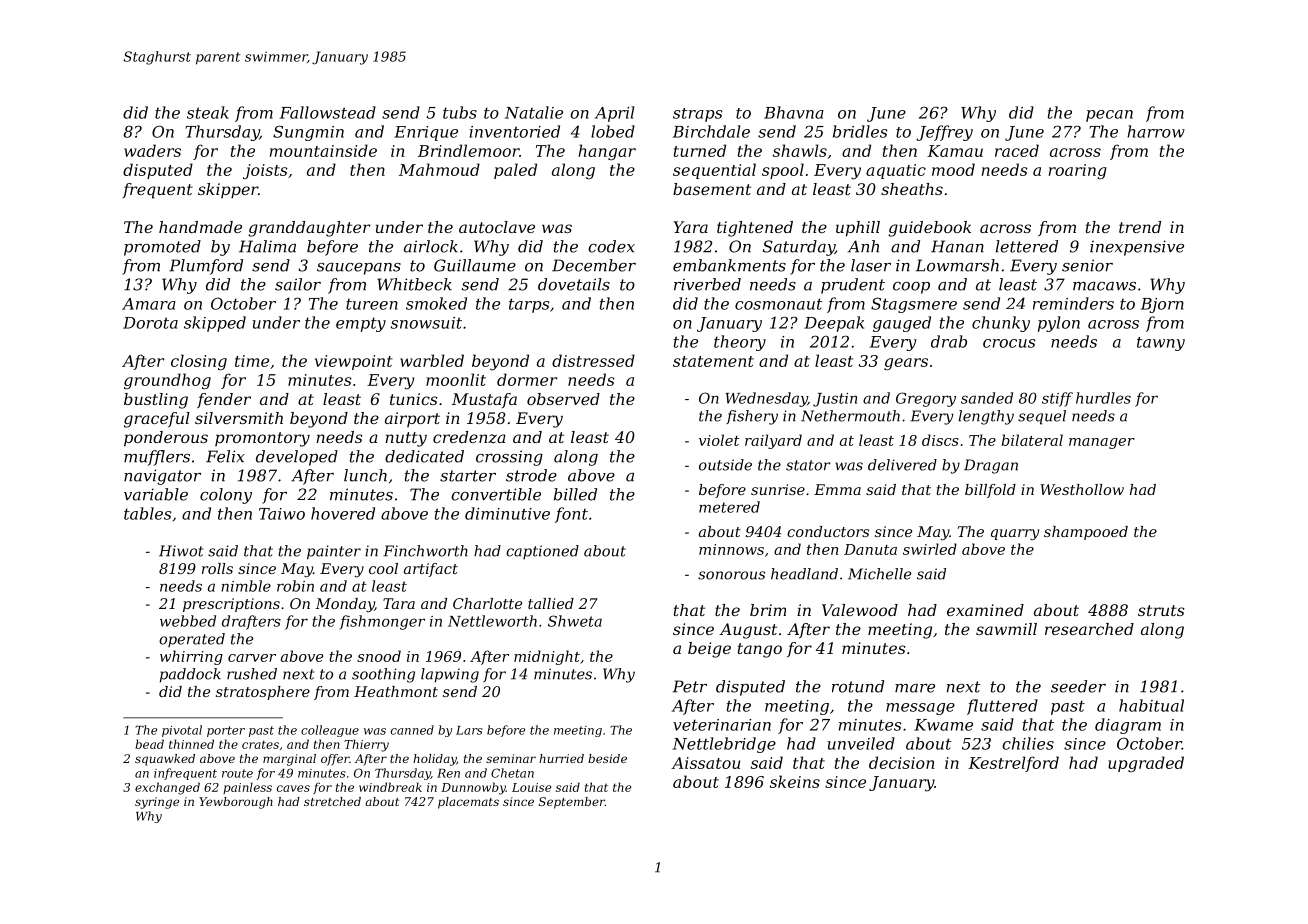  What do you see at coordinates (297, 458) in the page?
I see `developed` at bounding box center [297, 458].
